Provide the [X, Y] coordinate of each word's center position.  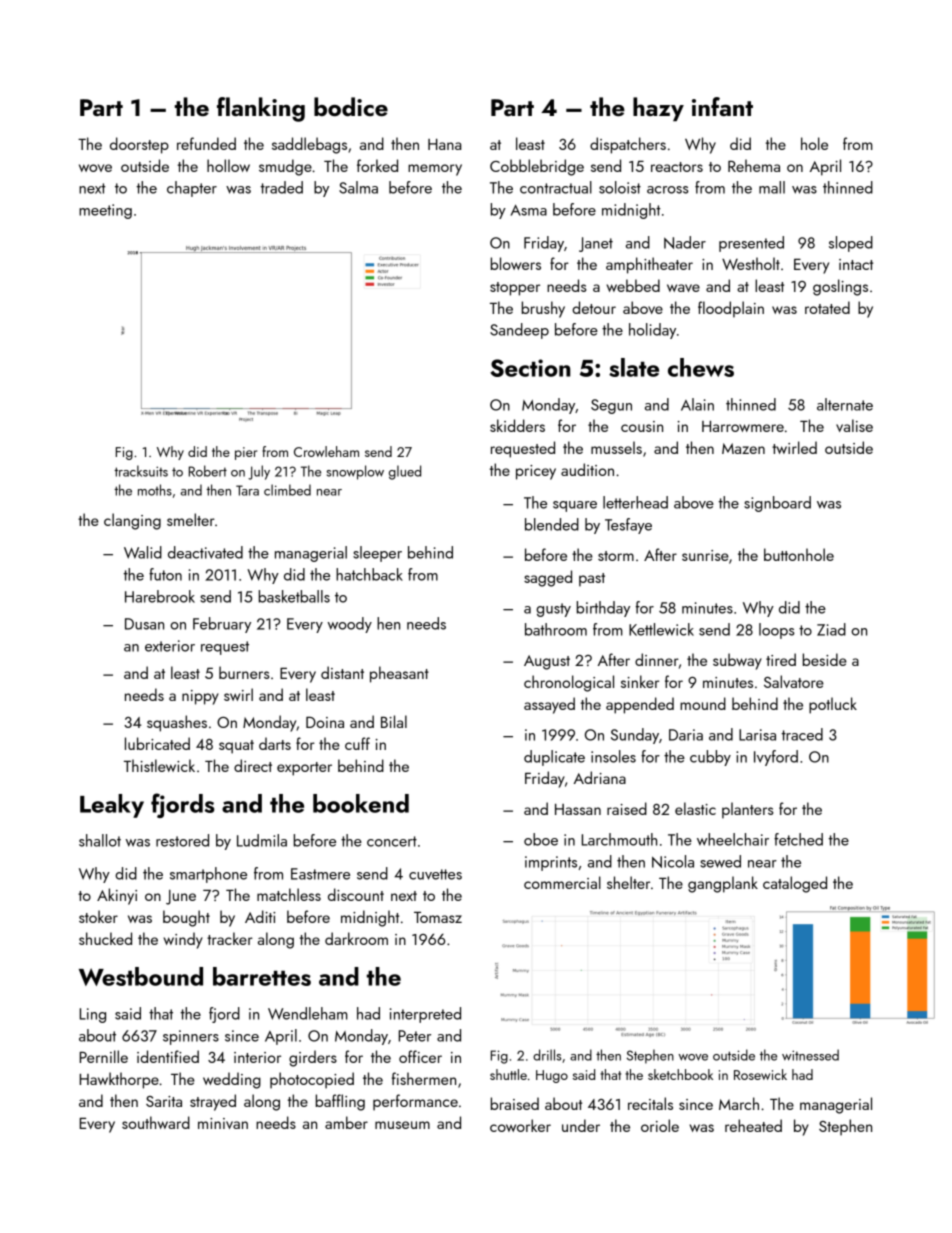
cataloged [795, 884]
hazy [658, 109]
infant [722, 106]
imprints [551, 863]
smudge [285, 167]
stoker [98, 916]
